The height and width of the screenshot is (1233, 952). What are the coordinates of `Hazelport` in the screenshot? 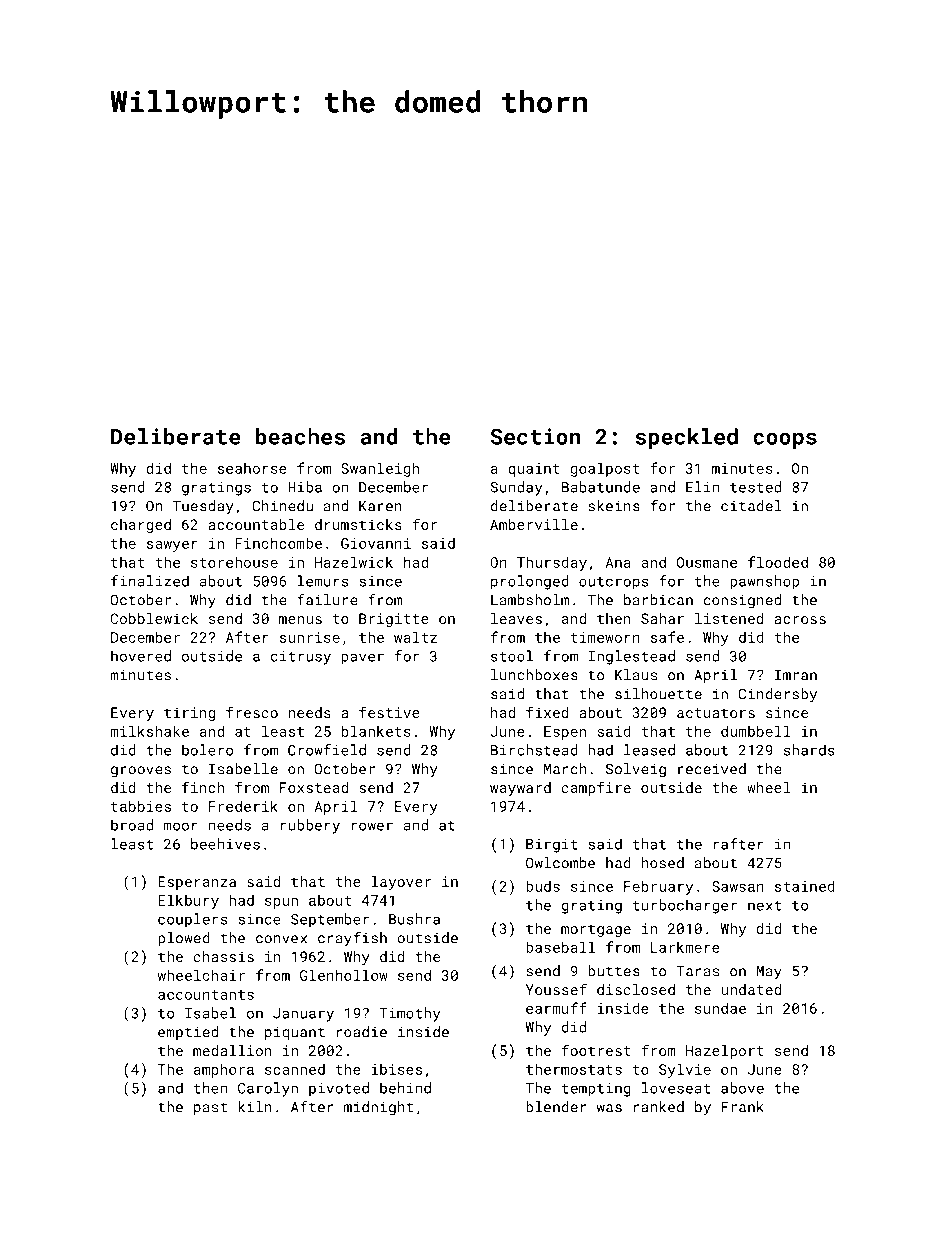 It's located at (725, 1052).
